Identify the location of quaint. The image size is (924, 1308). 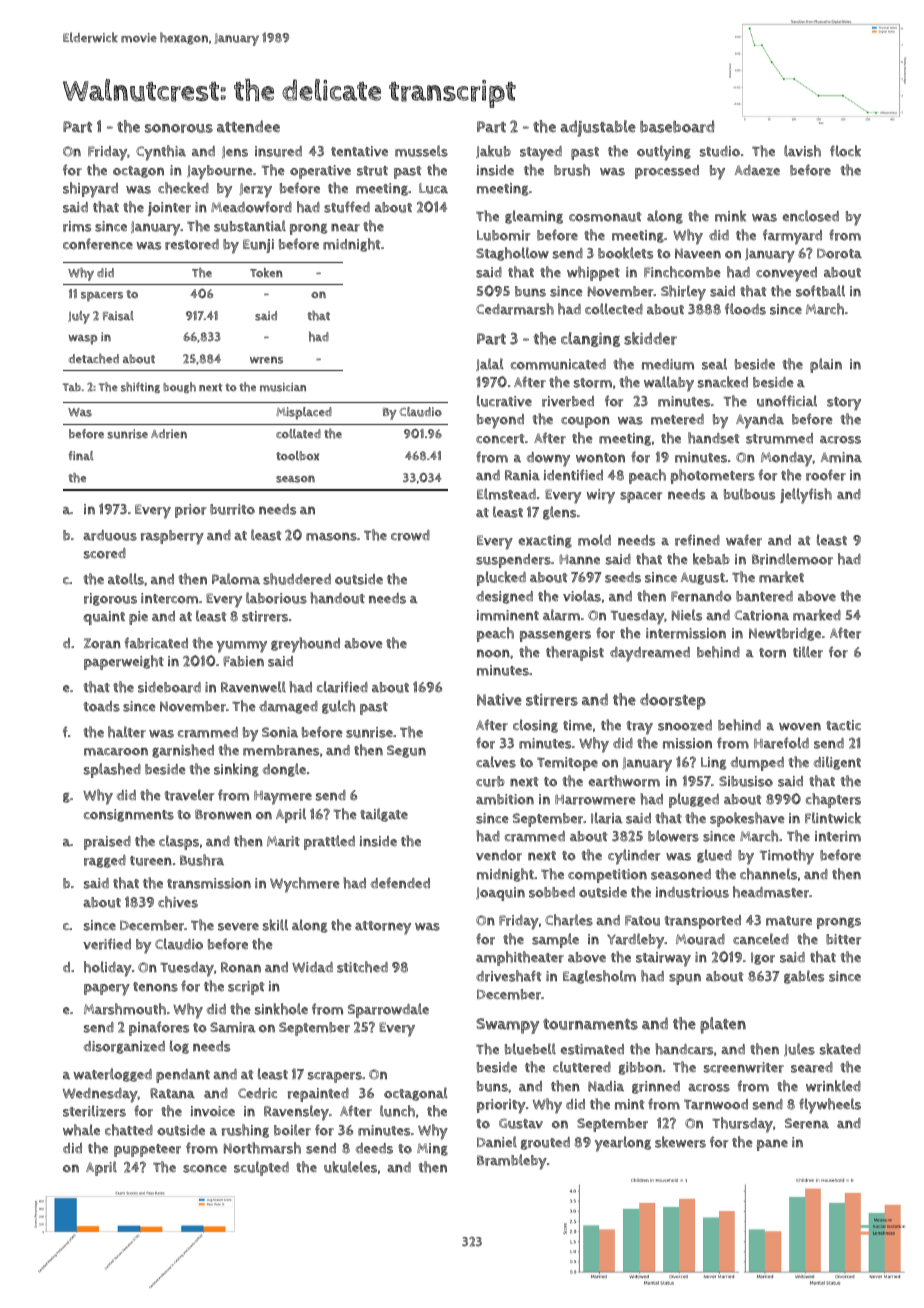
(104, 618).
